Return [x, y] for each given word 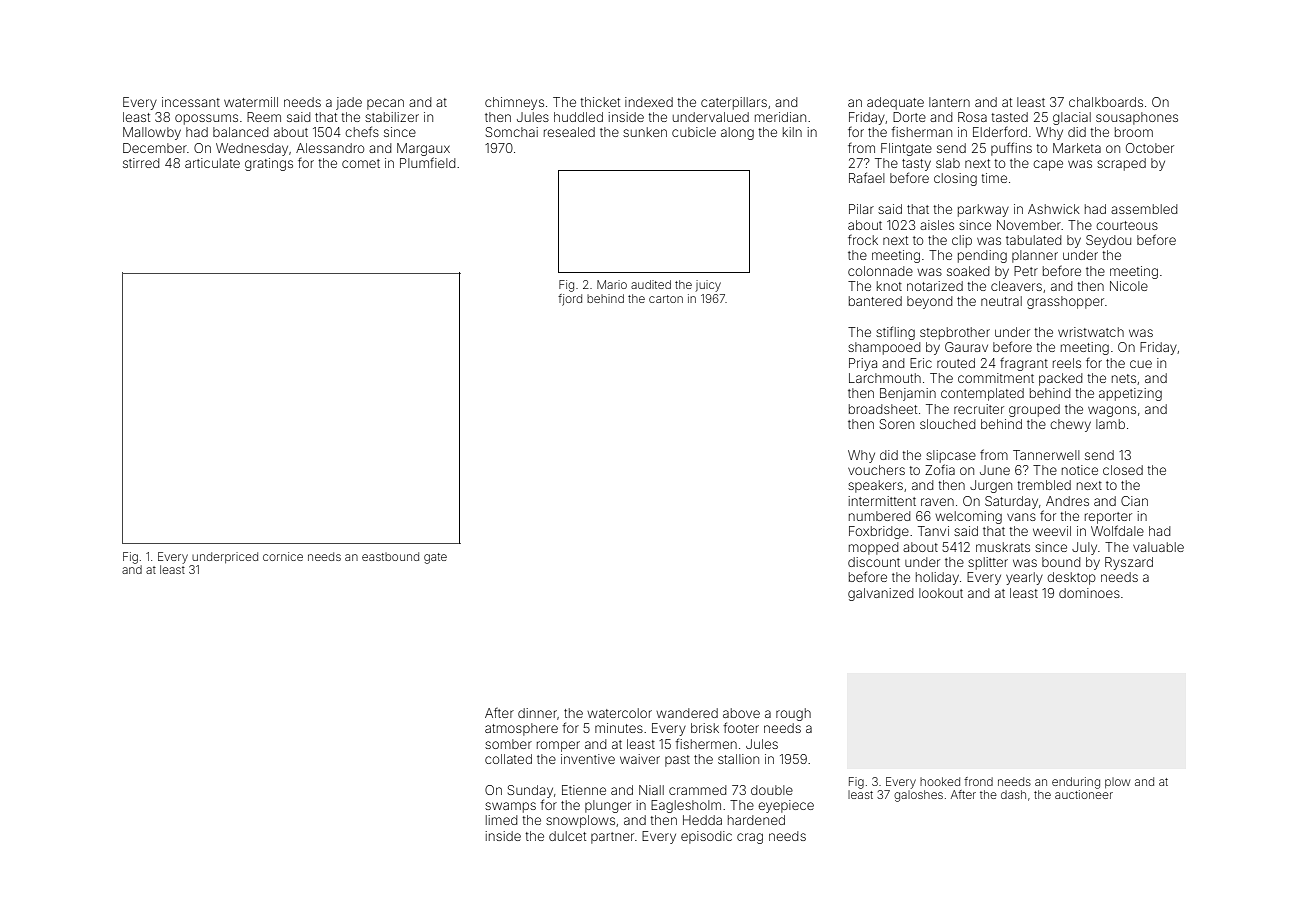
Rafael [867, 177]
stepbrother [955, 333]
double [772, 790]
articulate [212, 163]
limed [501, 820]
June [995, 470]
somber [508, 744]
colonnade [880, 271]
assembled [1144, 209]
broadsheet [883, 409]
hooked [940, 781]
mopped [873, 548]
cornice [283, 556]
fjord [570, 300]
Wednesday [252, 149]
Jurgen [991, 486]
